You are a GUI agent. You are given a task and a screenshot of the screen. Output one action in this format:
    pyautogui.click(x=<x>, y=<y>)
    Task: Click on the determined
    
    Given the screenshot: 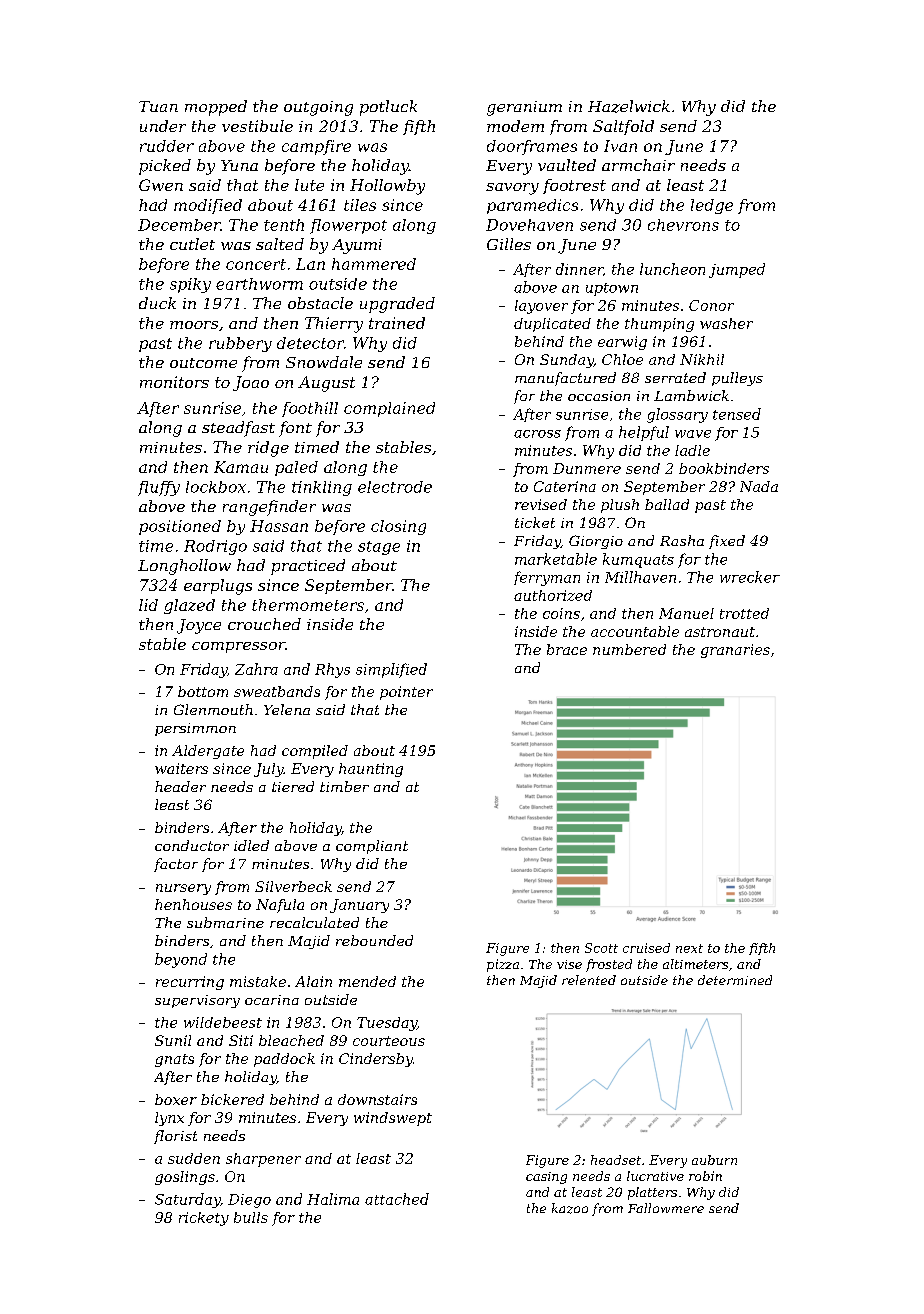 What is the action you would take?
    pyautogui.click(x=735, y=980)
